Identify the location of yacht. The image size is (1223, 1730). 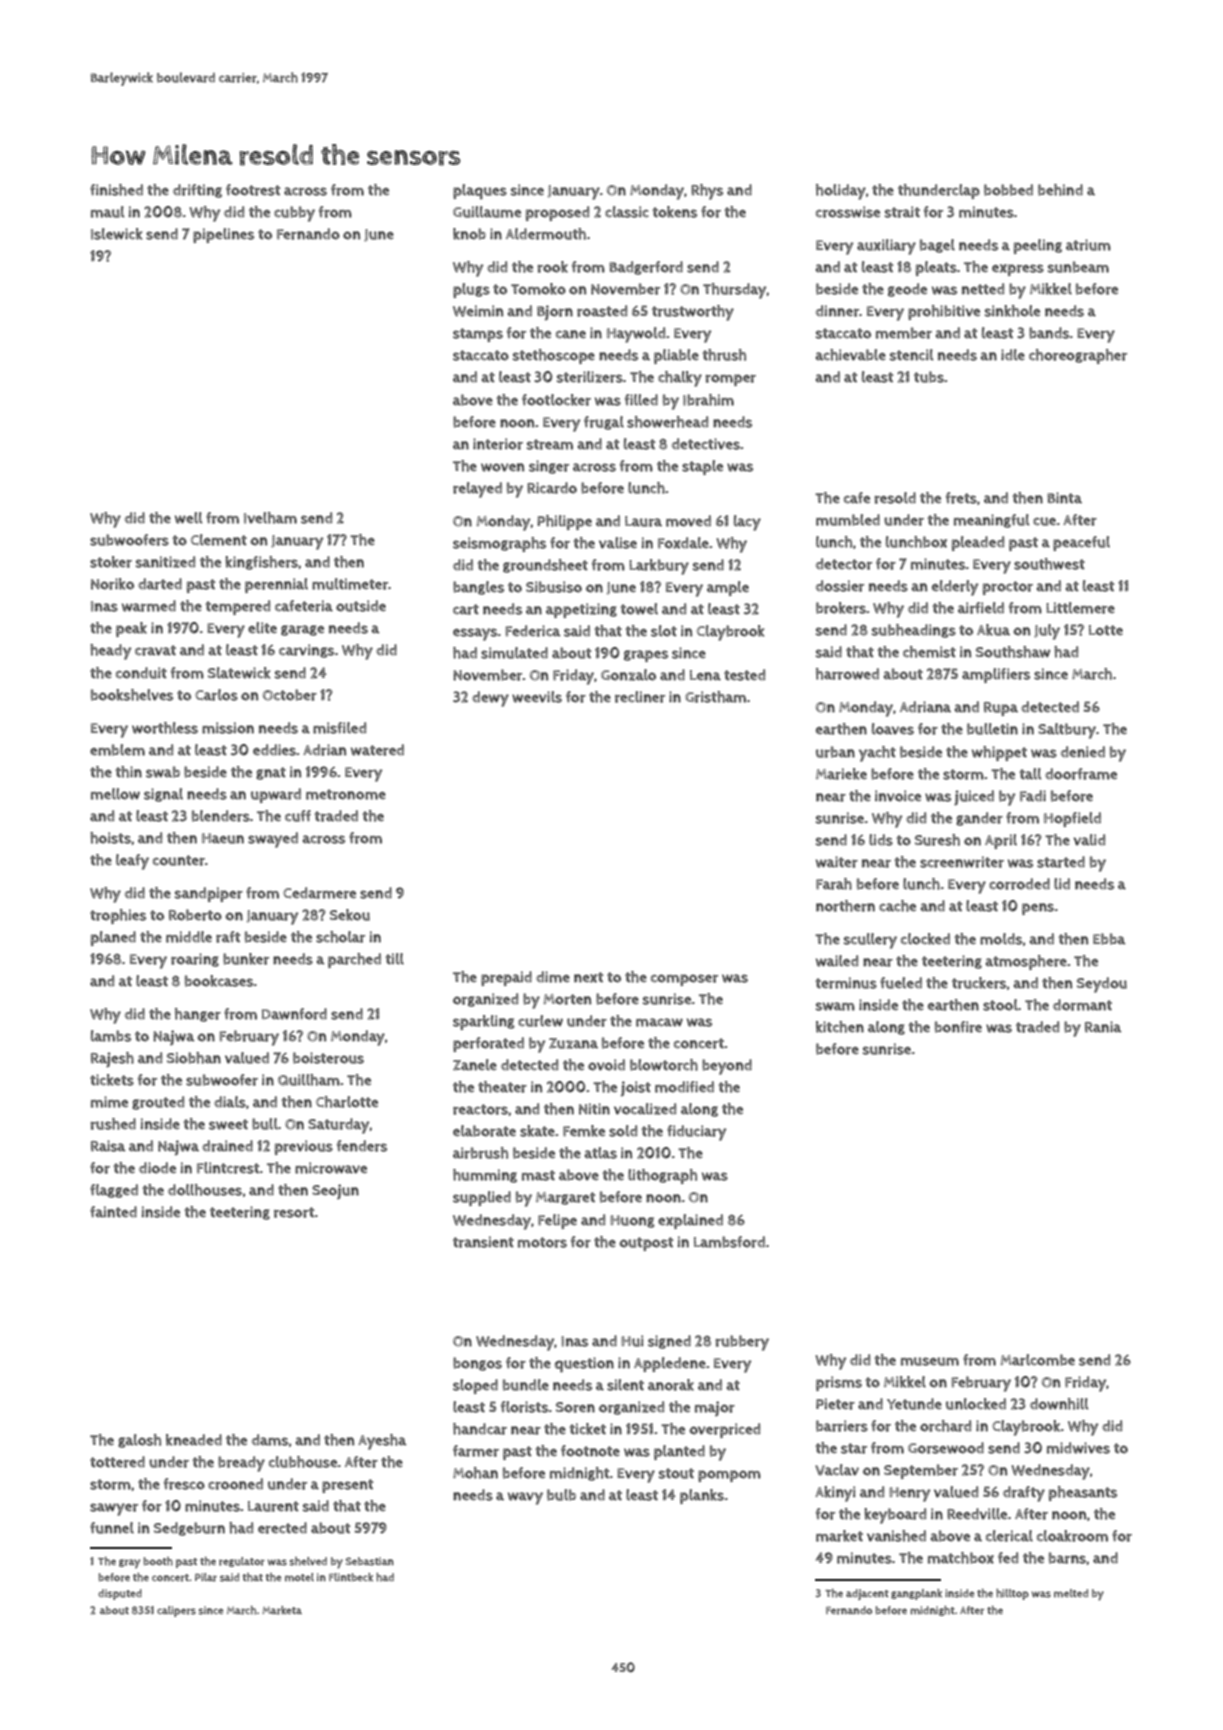
(877, 754).
